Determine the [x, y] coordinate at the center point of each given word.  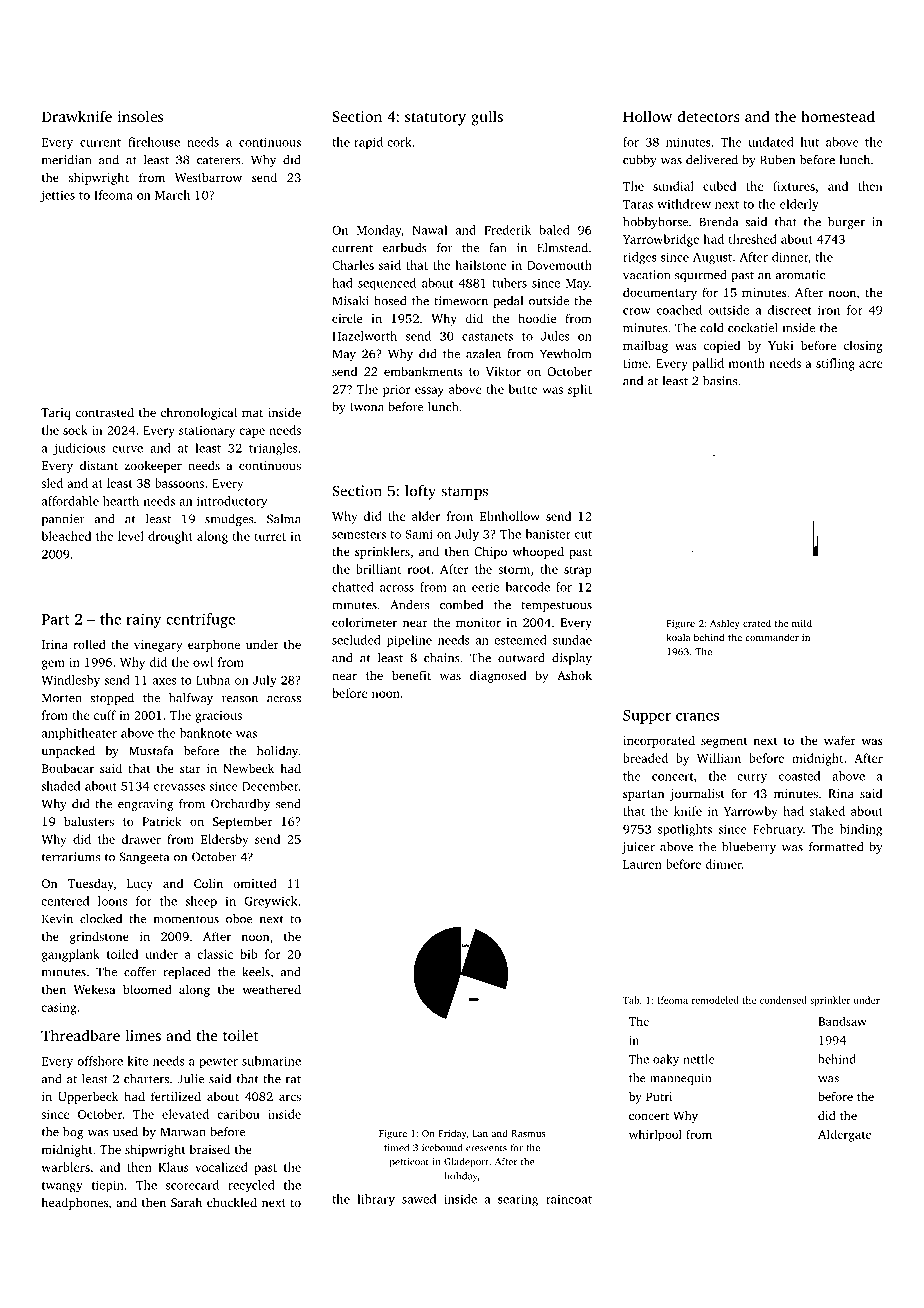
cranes [697, 717]
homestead [838, 116]
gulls [487, 118]
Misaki [351, 301]
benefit [411, 675]
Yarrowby [751, 812]
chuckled [232, 1202]
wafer [840, 740]
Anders [409, 605]
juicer [638, 848]
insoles [140, 116]
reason [240, 699]
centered [65, 901]
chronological [199, 413]
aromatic [800, 275]
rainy [143, 620]
